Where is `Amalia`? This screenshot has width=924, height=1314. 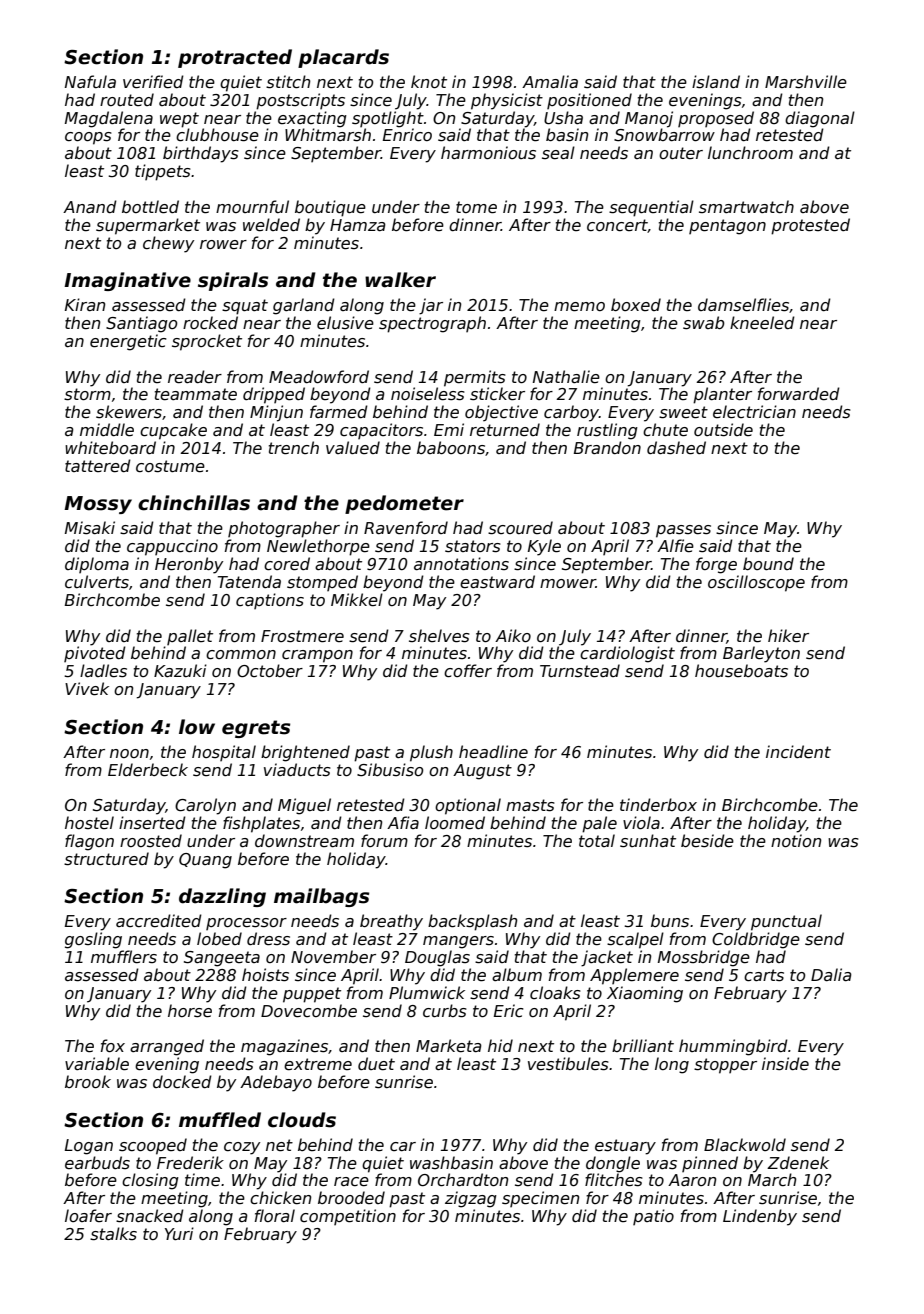
Amalia is located at coordinates (550, 81).
